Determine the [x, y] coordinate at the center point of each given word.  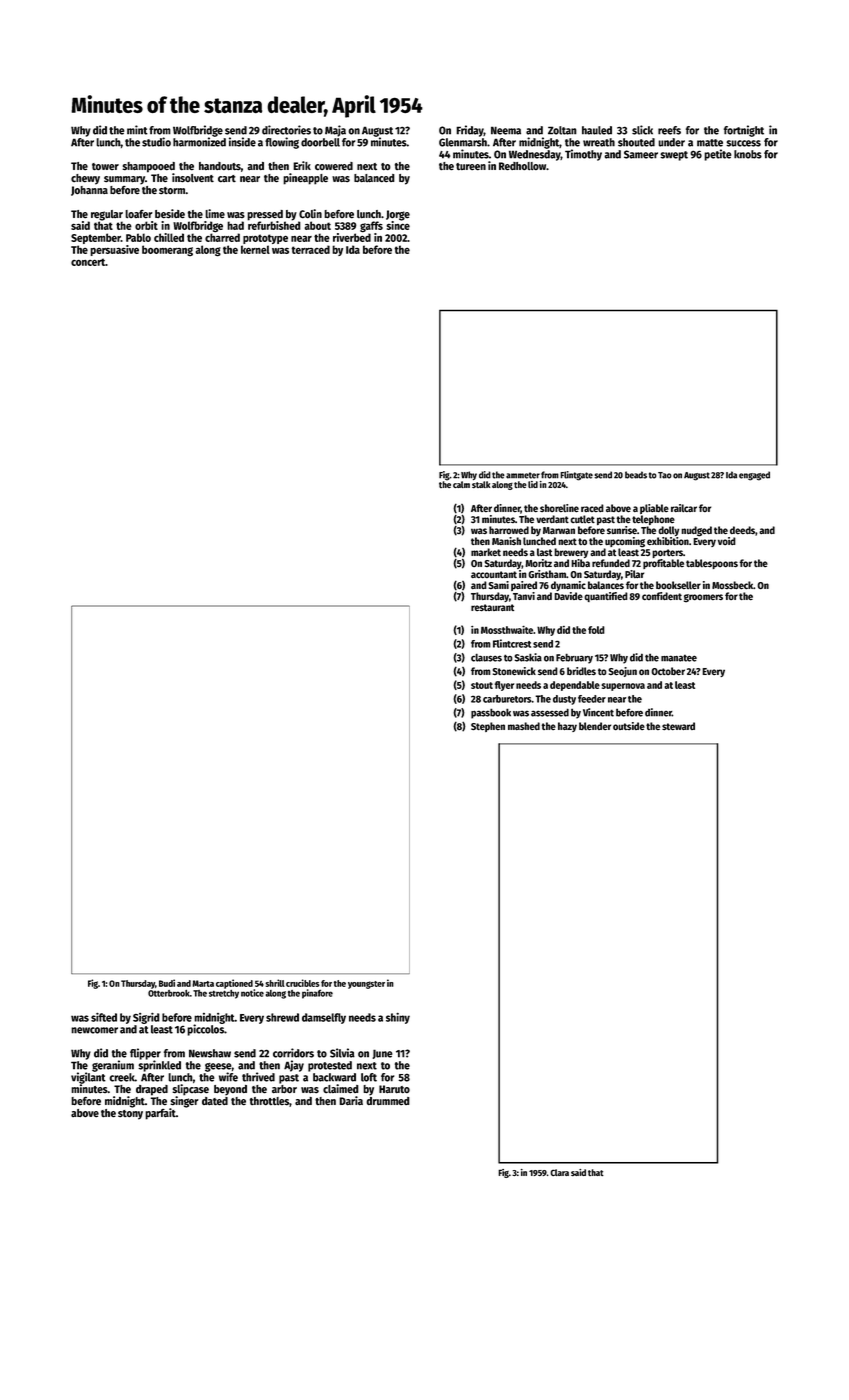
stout [482, 685]
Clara [559, 1172]
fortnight [744, 131]
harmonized [199, 142]
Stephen [488, 727]
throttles [270, 1102]
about [318, 225]
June [382, 1054]
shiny [398, 1018]
